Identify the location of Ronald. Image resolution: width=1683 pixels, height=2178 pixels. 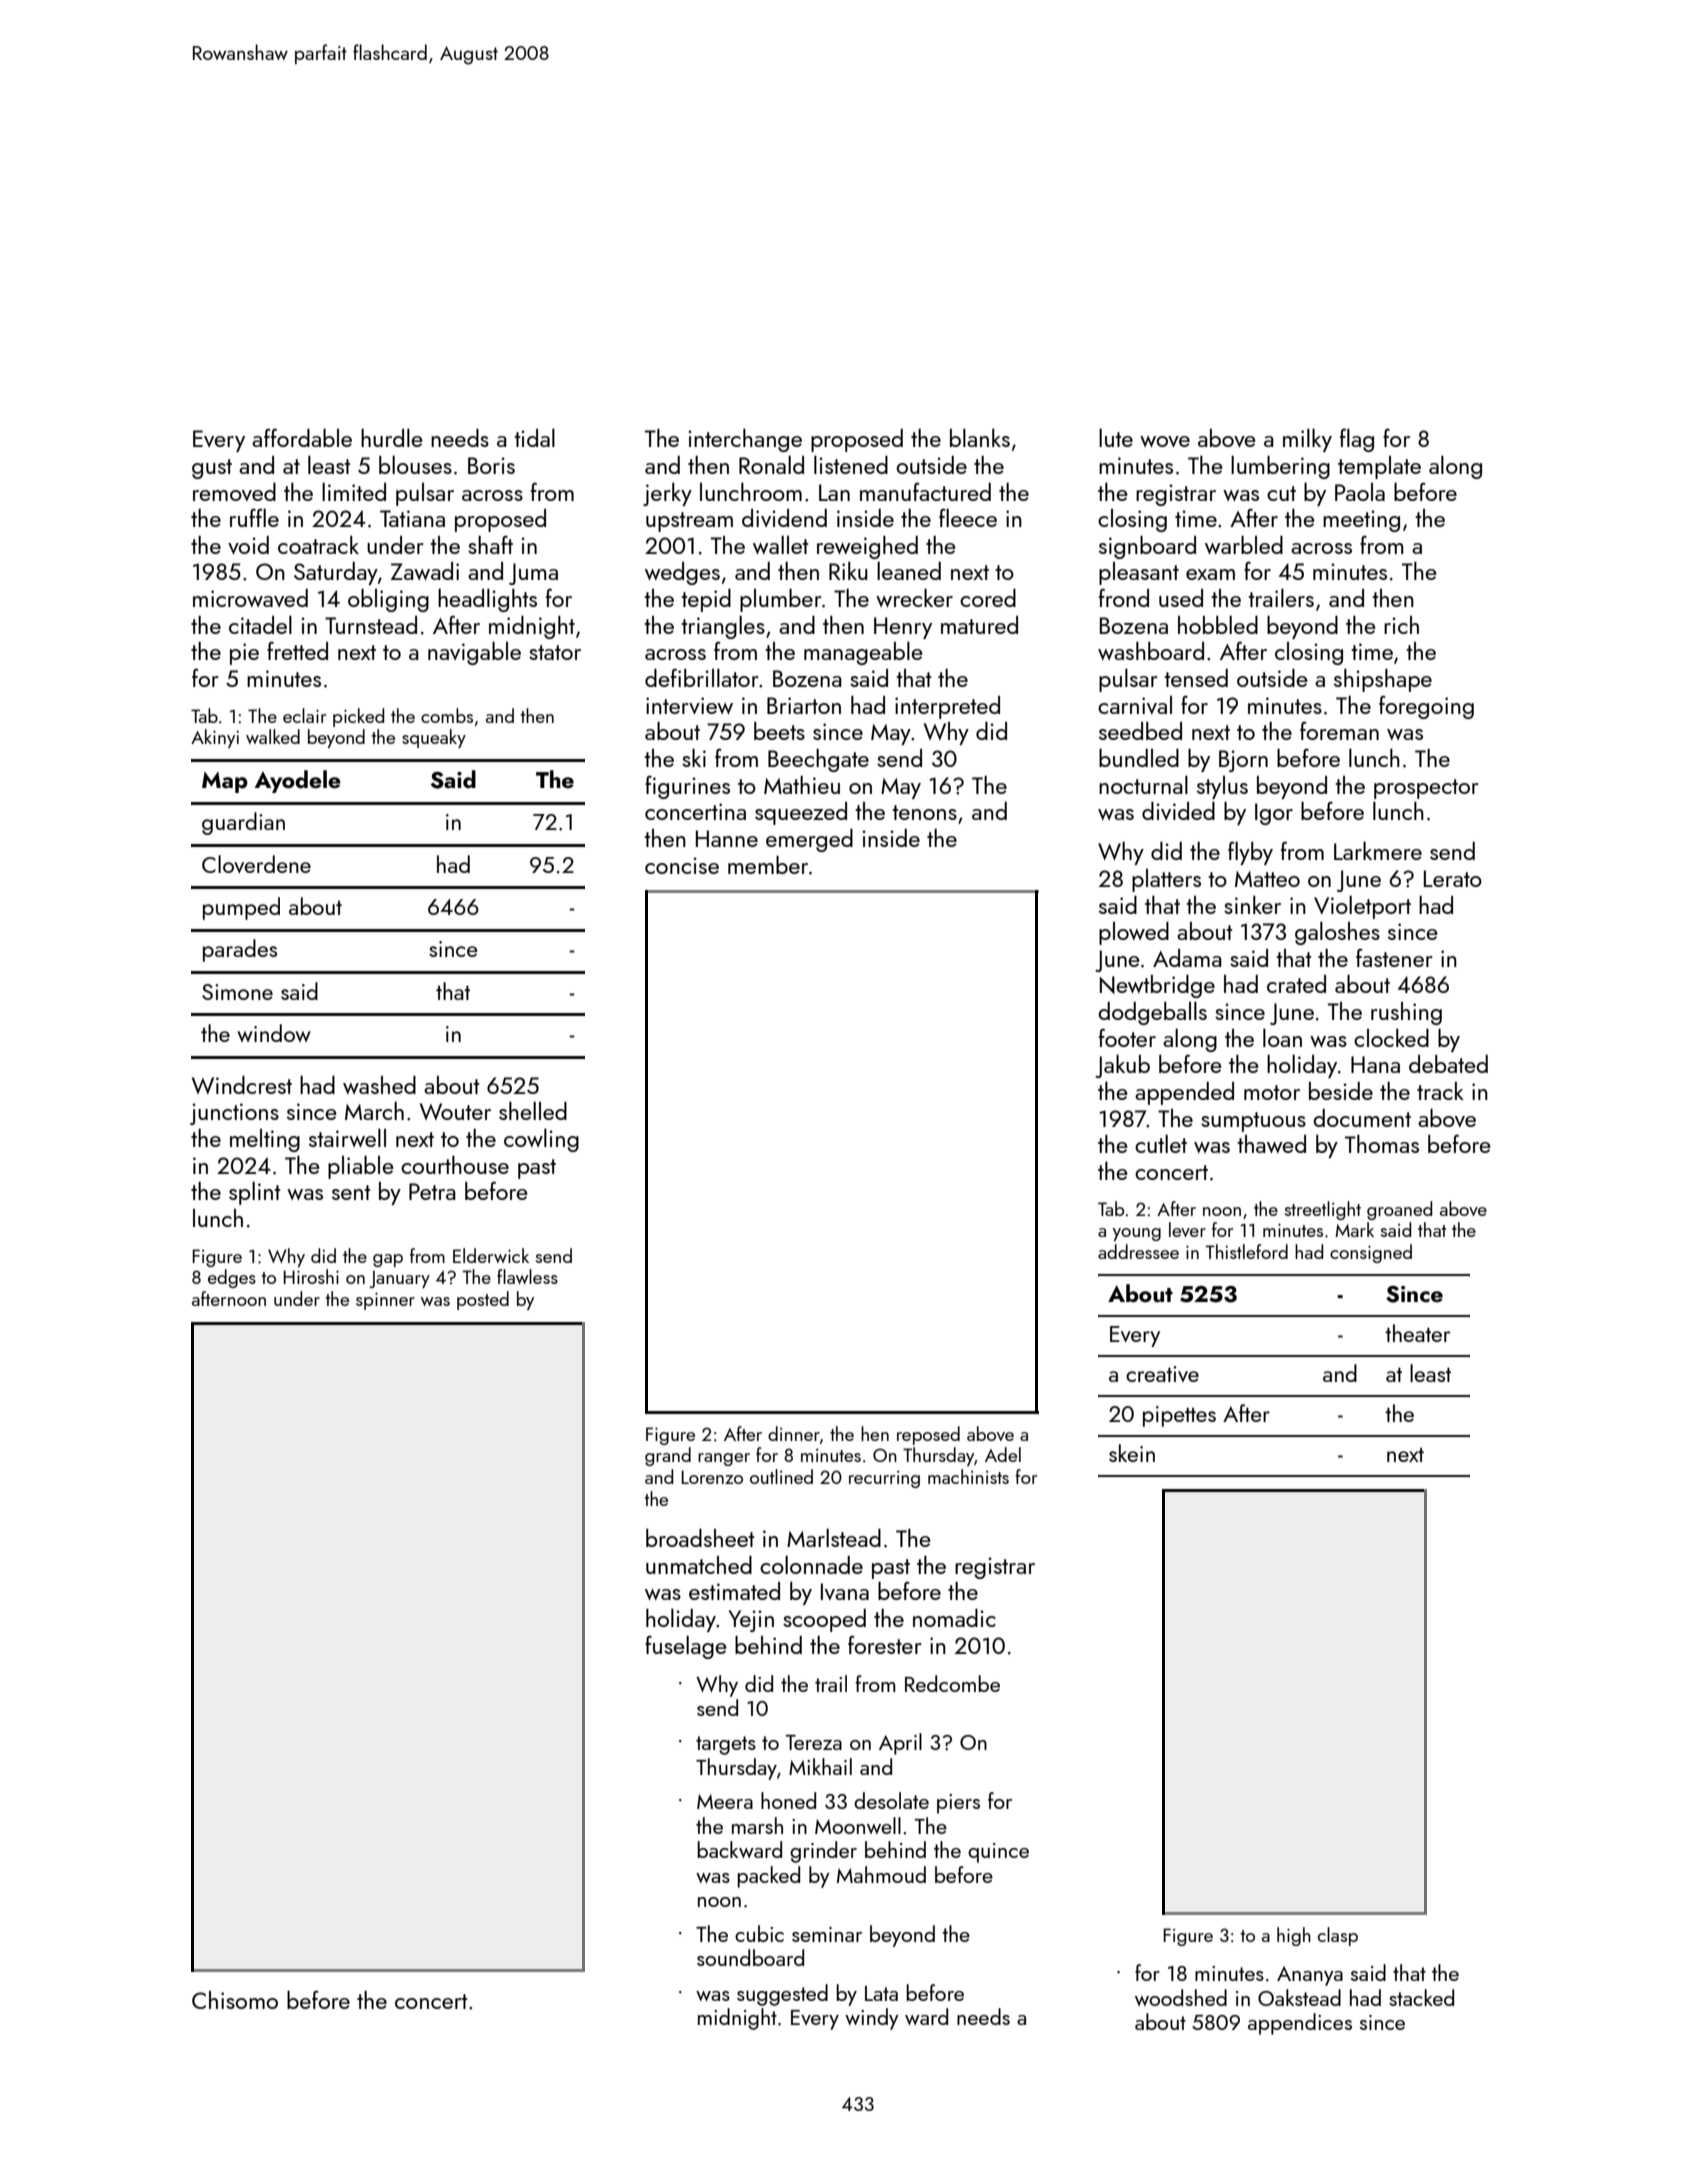
(771, 464).
